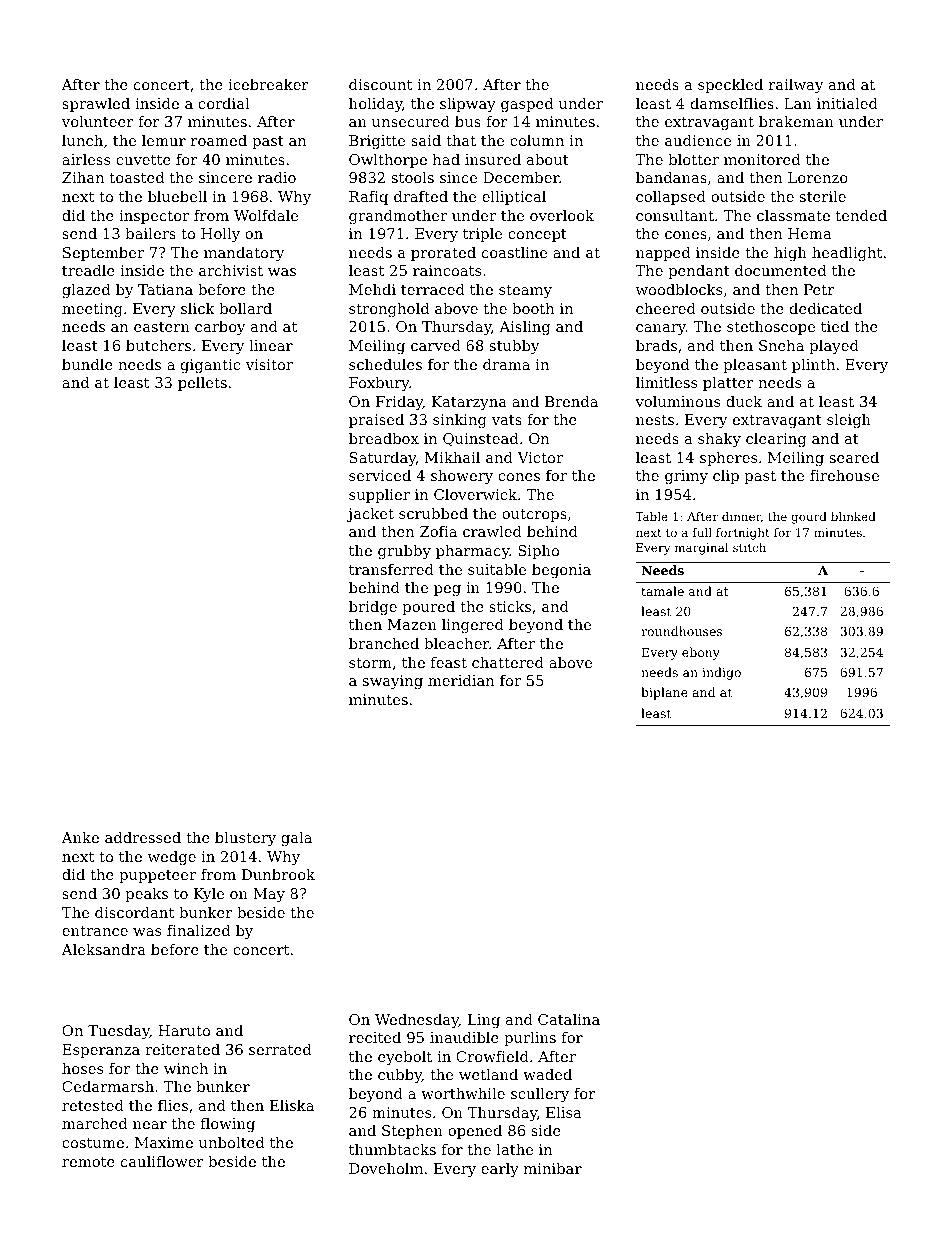 The height and width of the page is (1233, 952). What do you see at coordinates (380, 84) in the page?
I see `discount` at bounding box center [380, 84].
